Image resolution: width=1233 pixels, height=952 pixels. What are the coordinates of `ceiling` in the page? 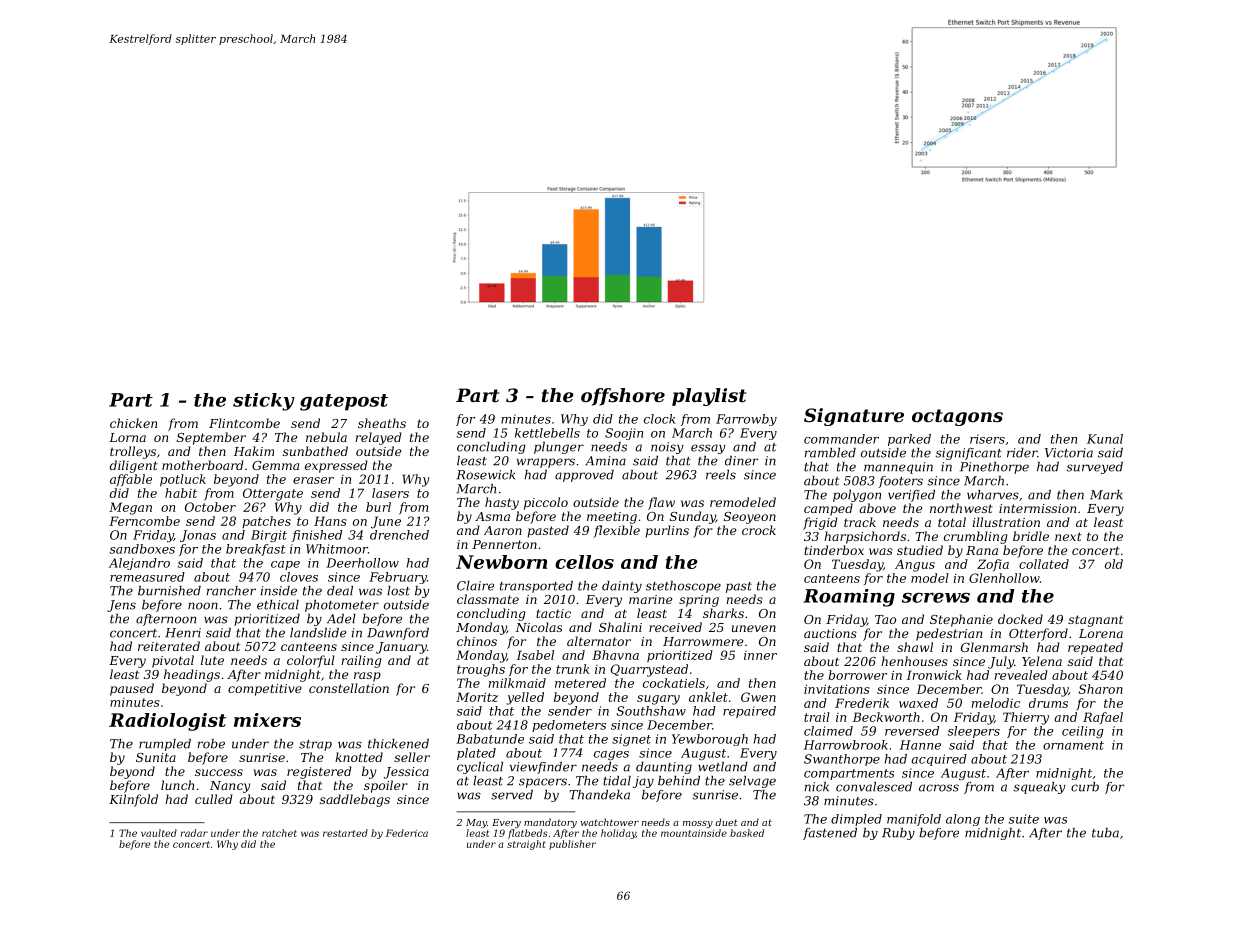 It's located at (1083, 732).
